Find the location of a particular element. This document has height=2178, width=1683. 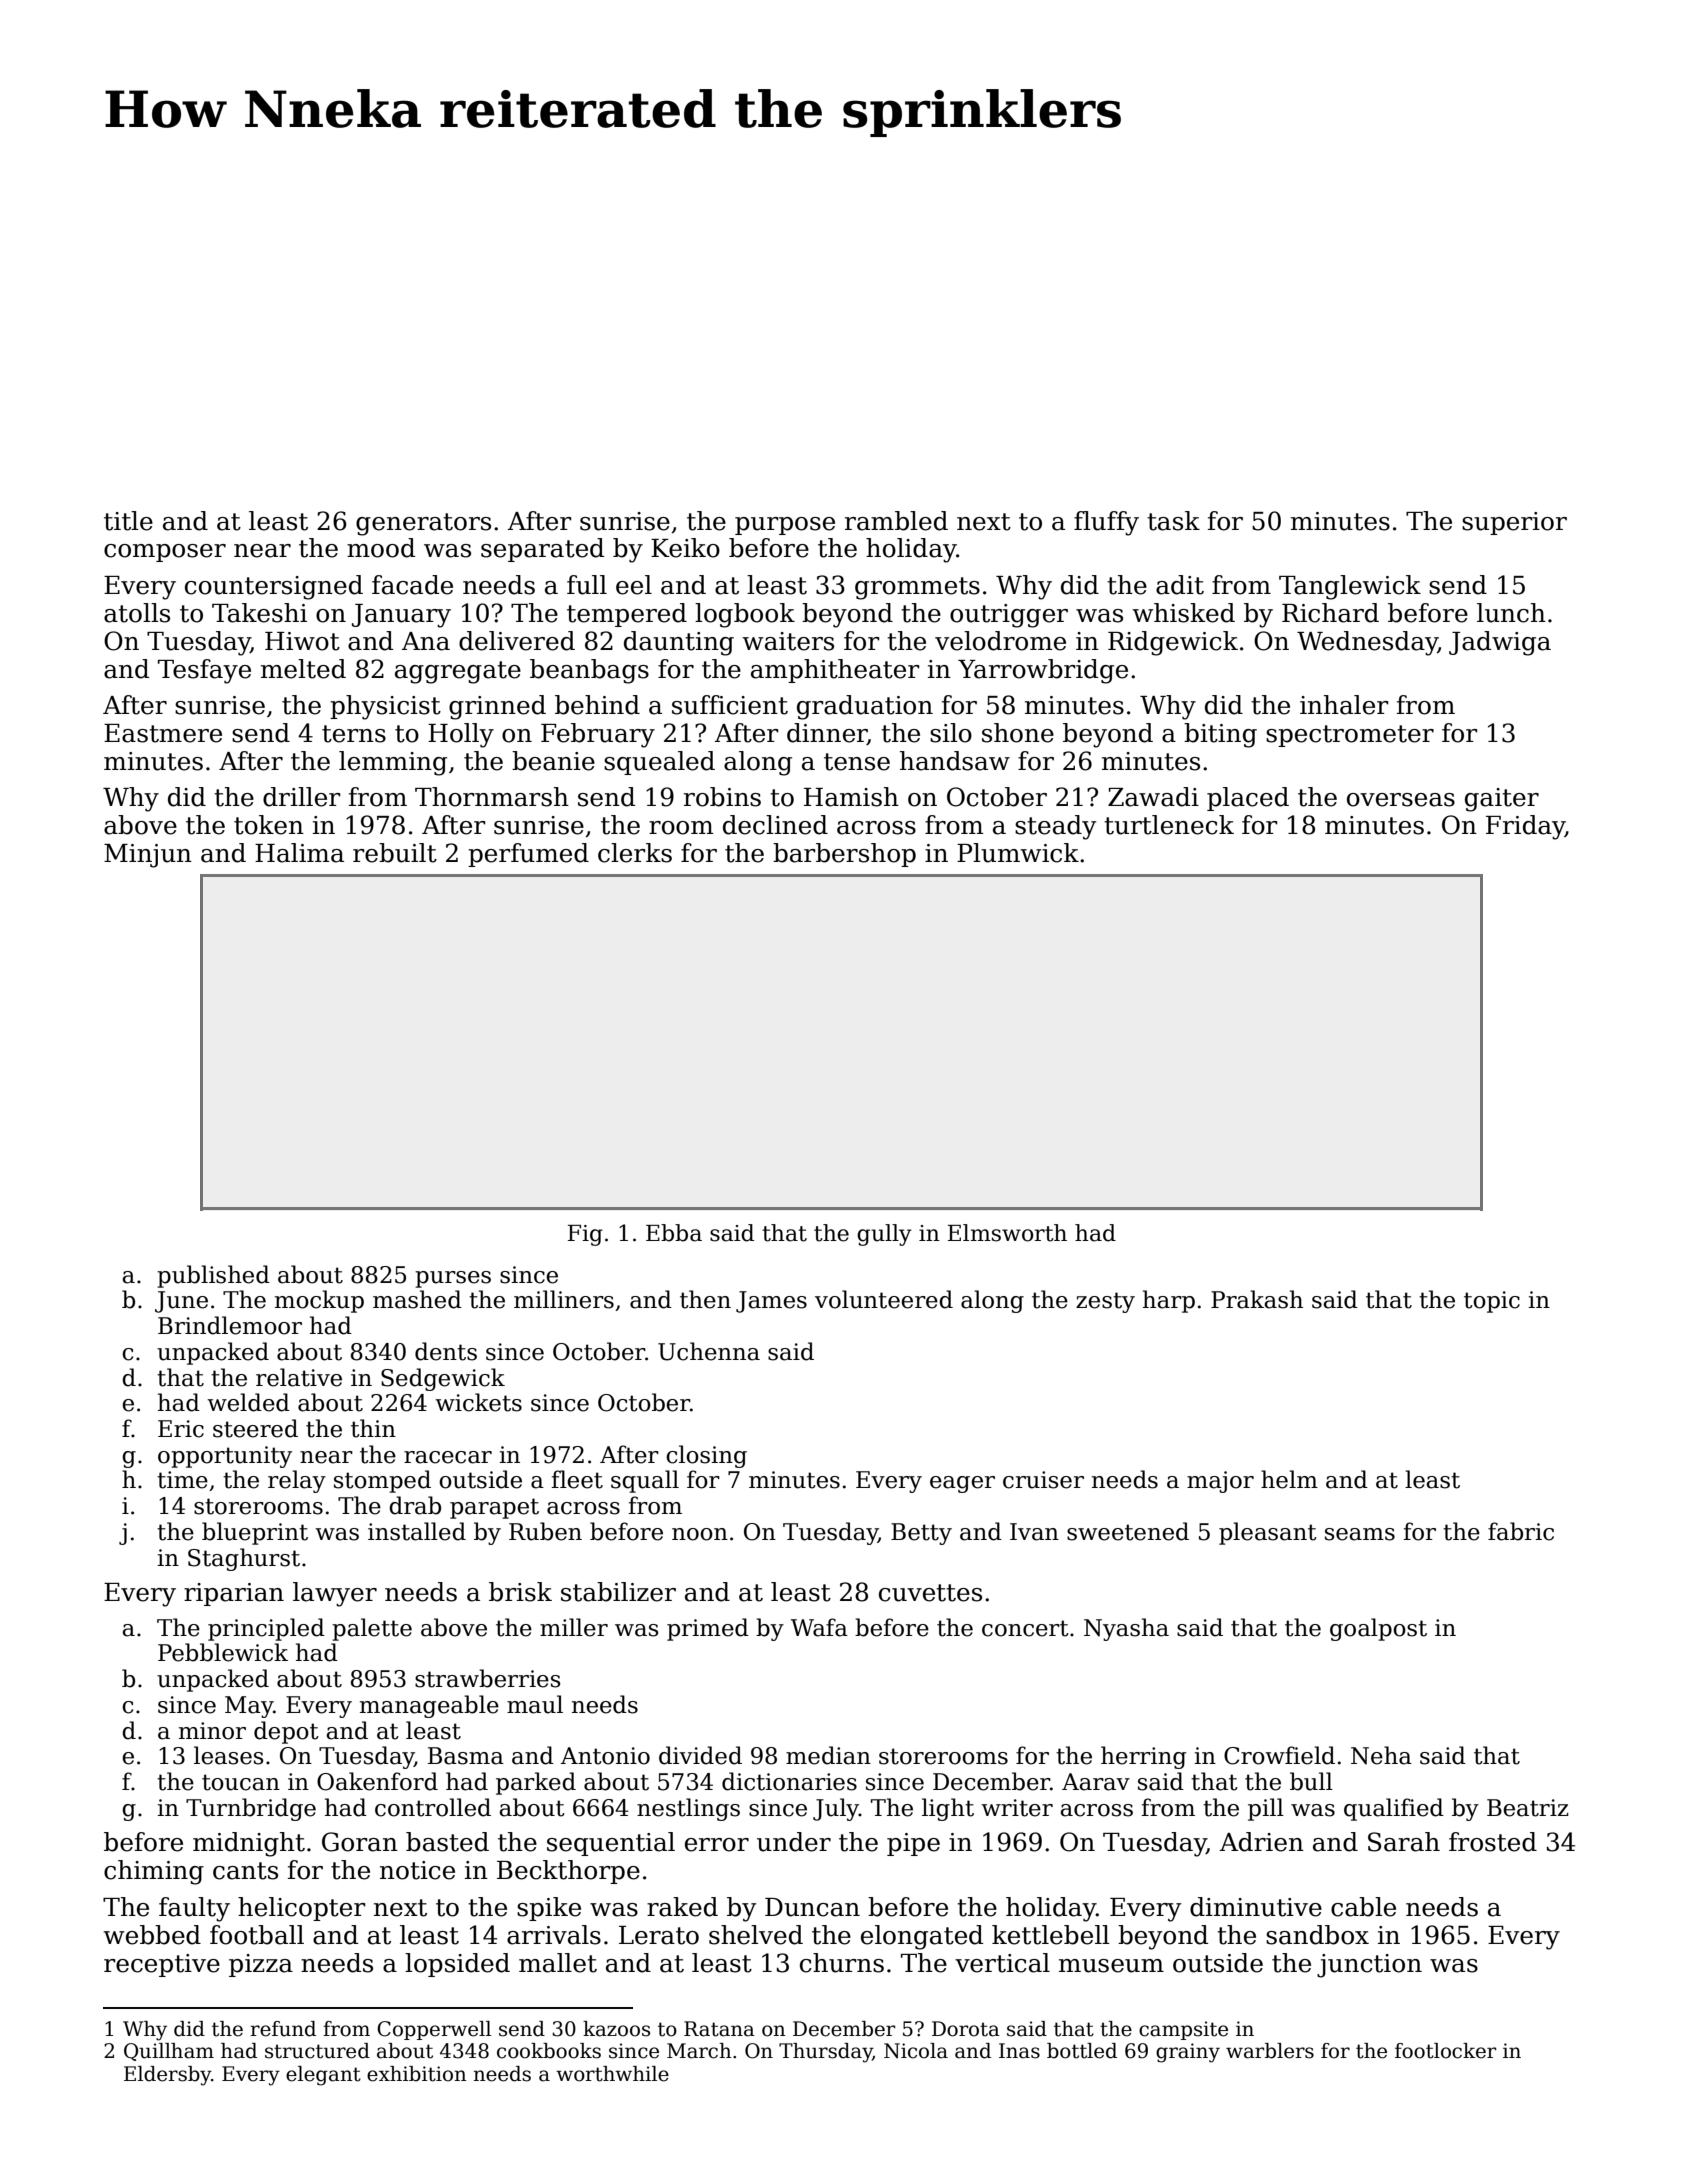

mood is located at coordinates (381, 548).
